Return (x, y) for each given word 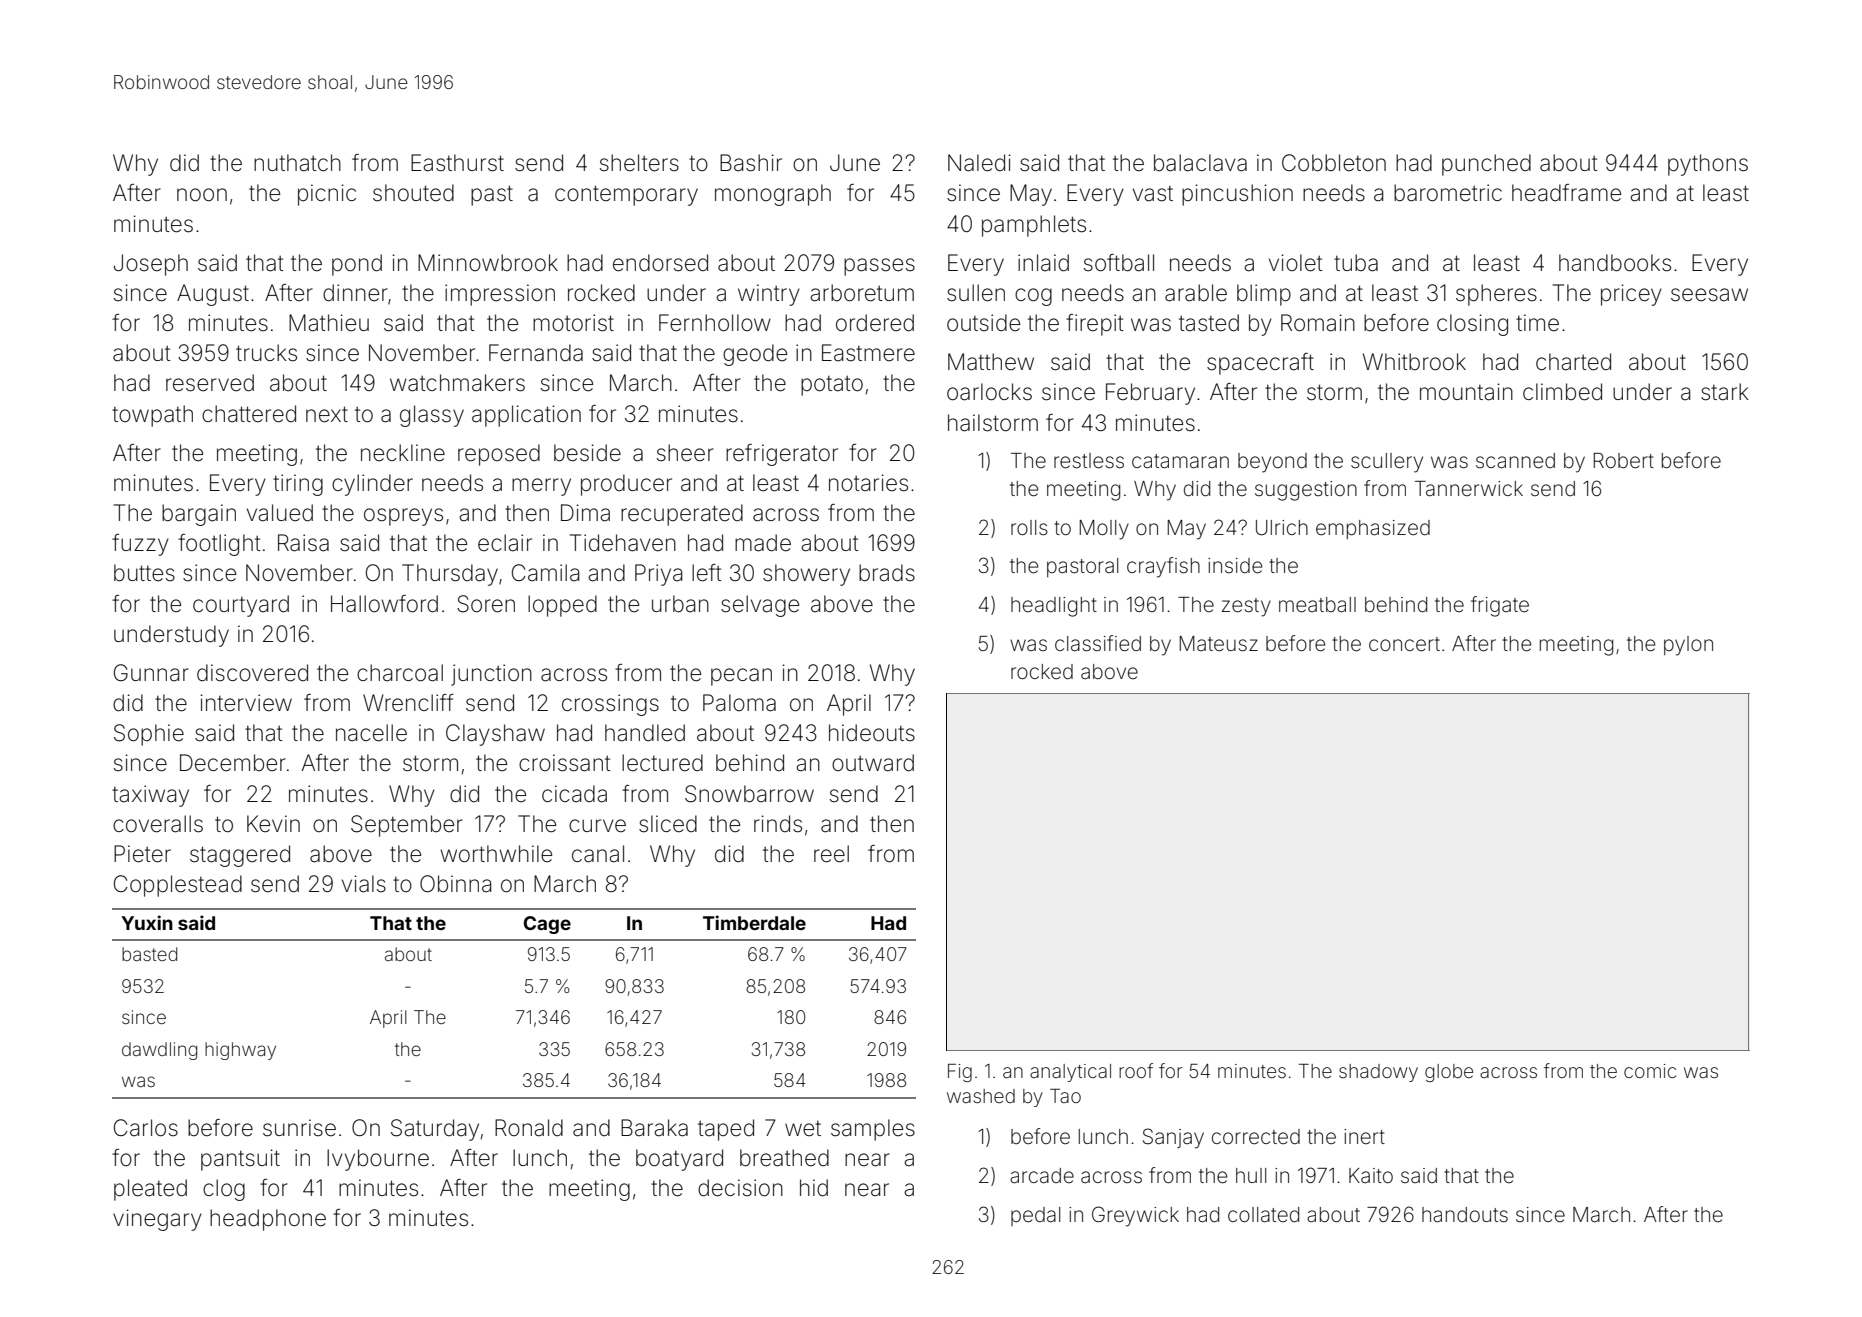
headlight (1054, 607)
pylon (1688, 646)
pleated (150, 1190)
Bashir (751, 163)
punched (1486, 165)
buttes (144, 573)
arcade (1042, 1175)
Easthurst (457, 163)
